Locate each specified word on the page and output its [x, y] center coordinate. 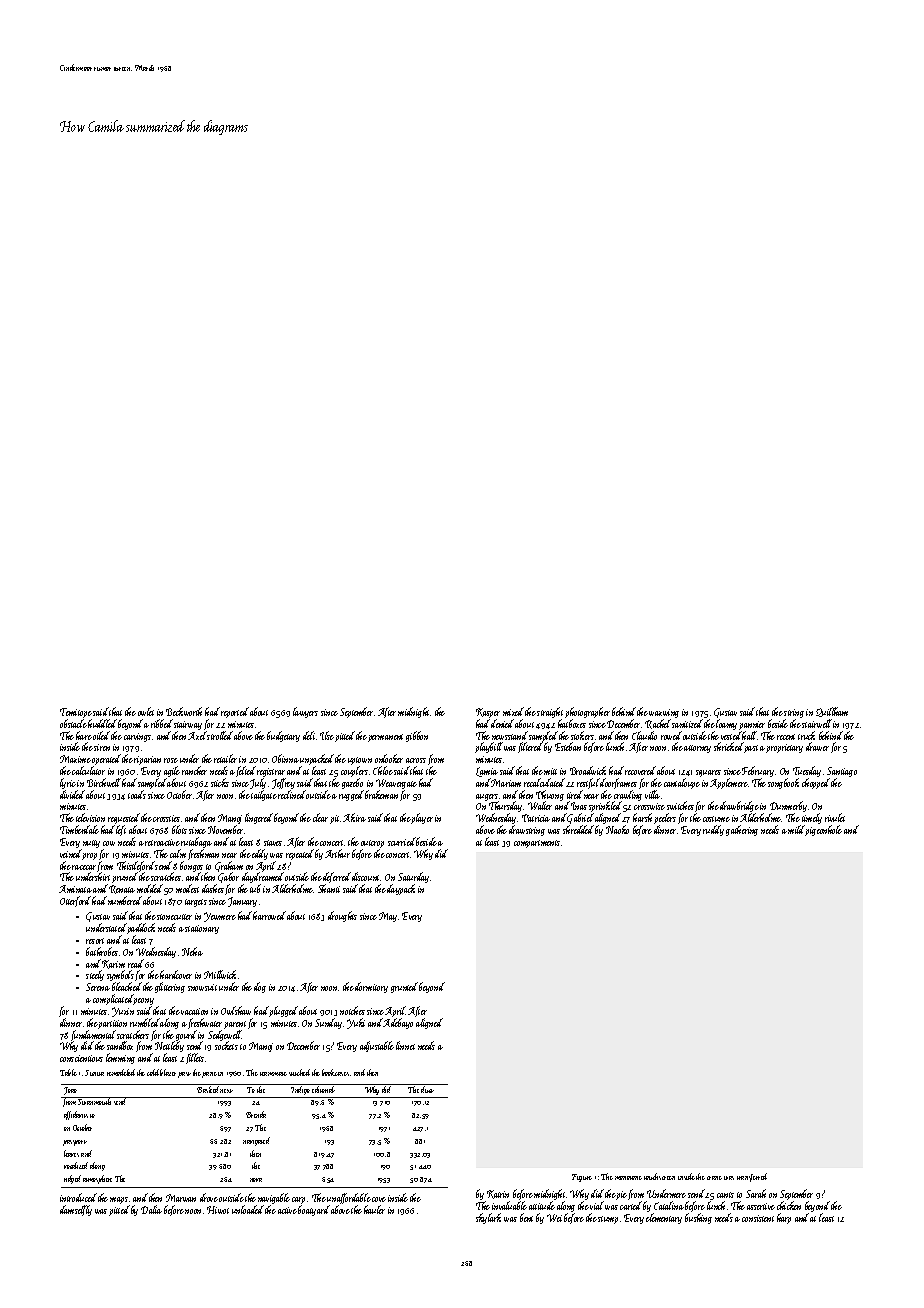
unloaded [248, 1209]
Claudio [644, 735]
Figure [582, 1178]
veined [71, 854]
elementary [664, 1218]
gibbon [417, 736]
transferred [752, 1177]
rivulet [835, 817]
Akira [354, 817]
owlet [146, 711]
